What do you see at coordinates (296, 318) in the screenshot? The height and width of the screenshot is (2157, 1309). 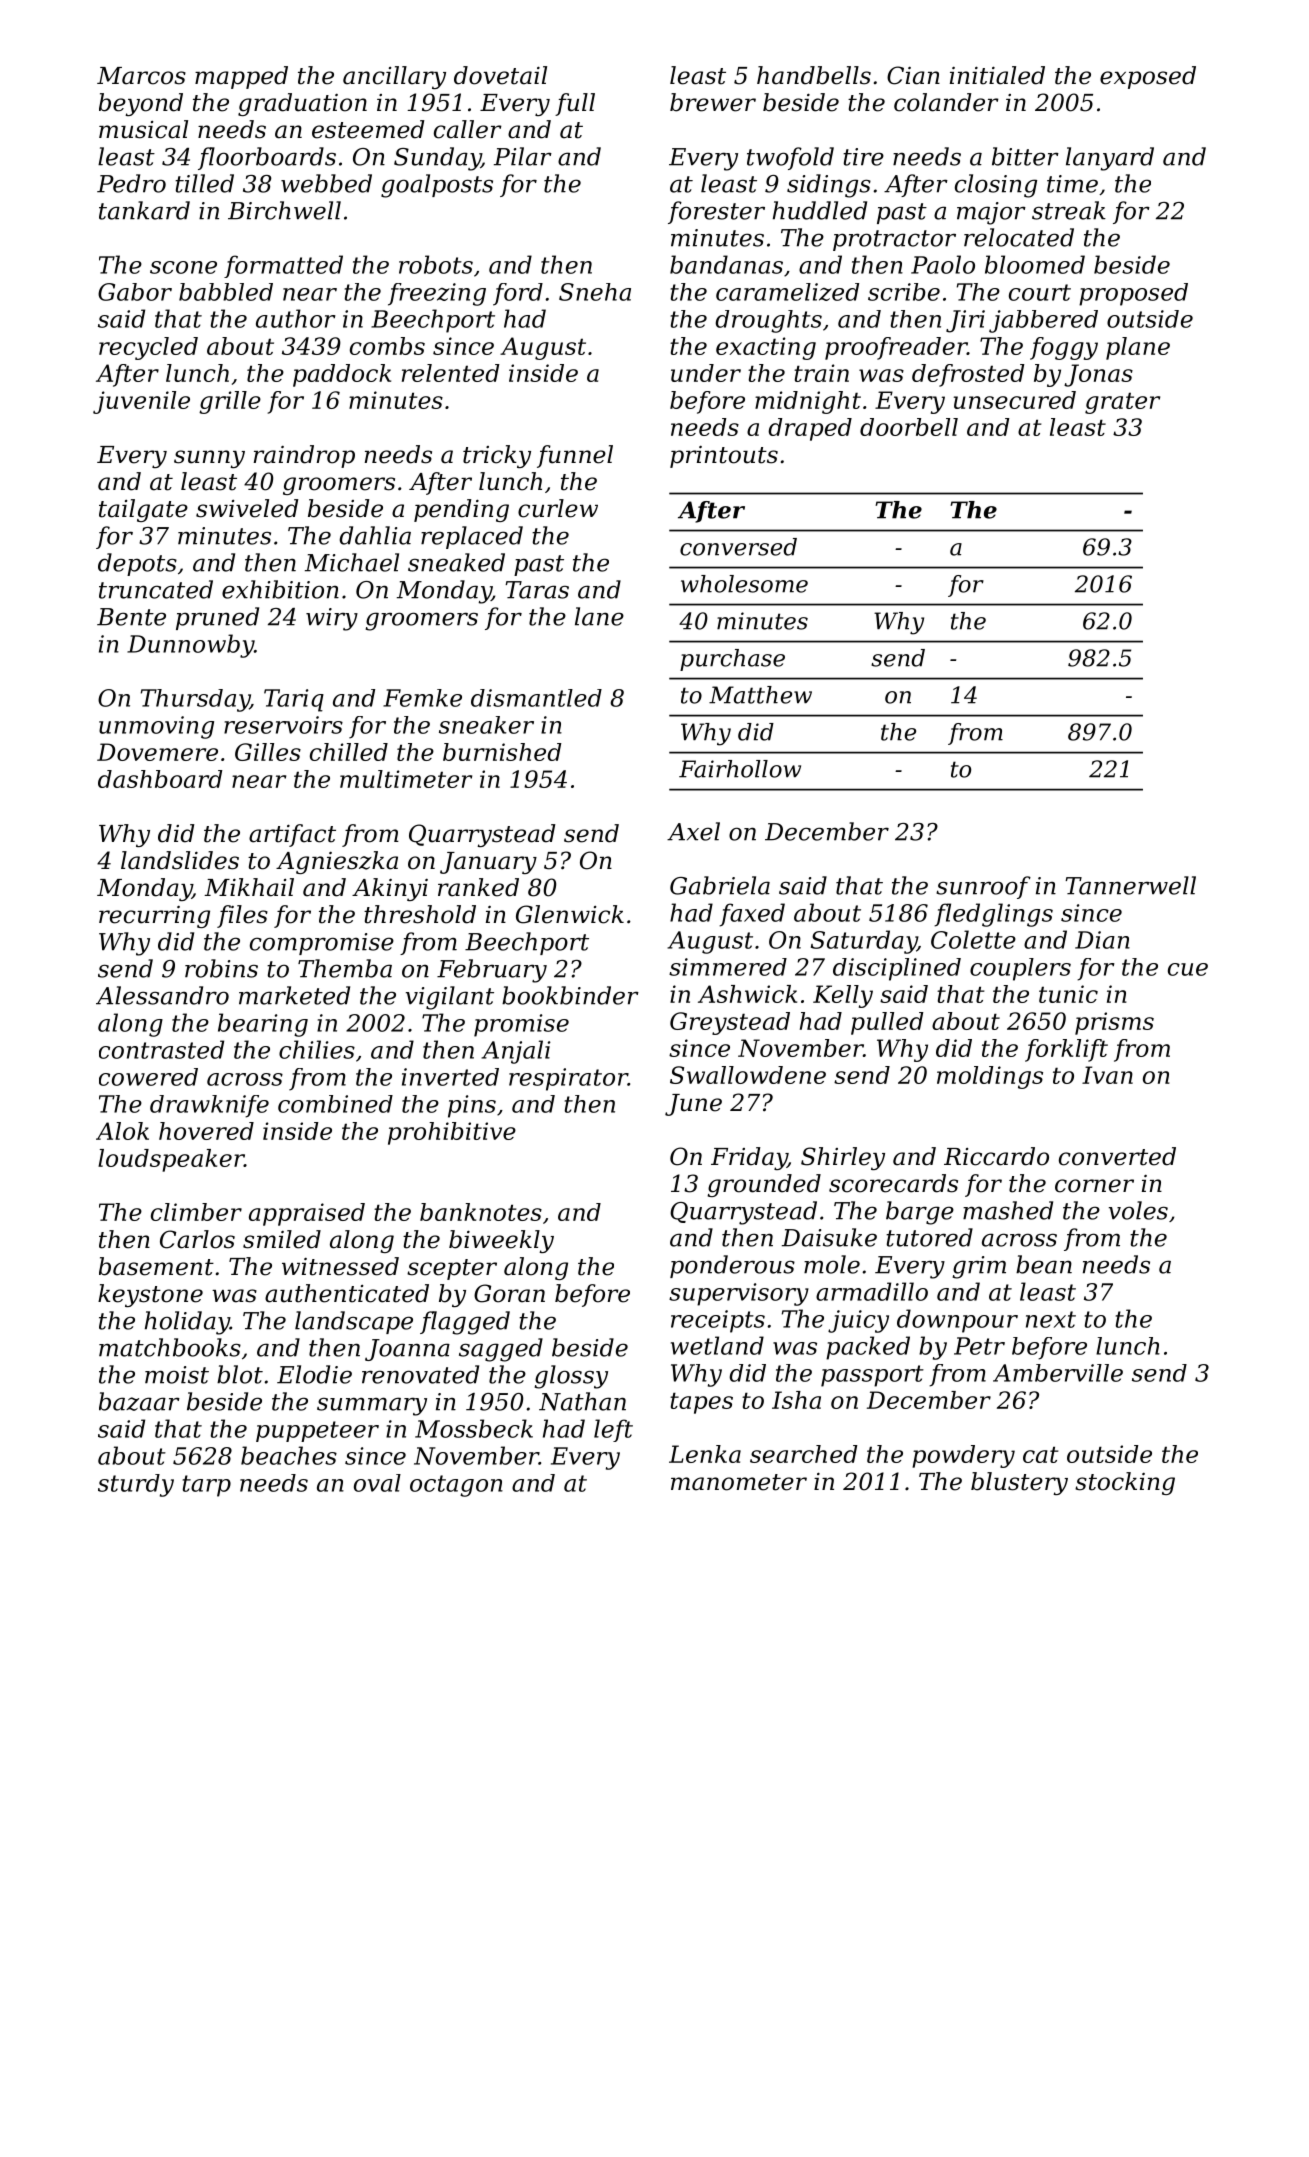 I see `author` at bounding box center [296, 318].
